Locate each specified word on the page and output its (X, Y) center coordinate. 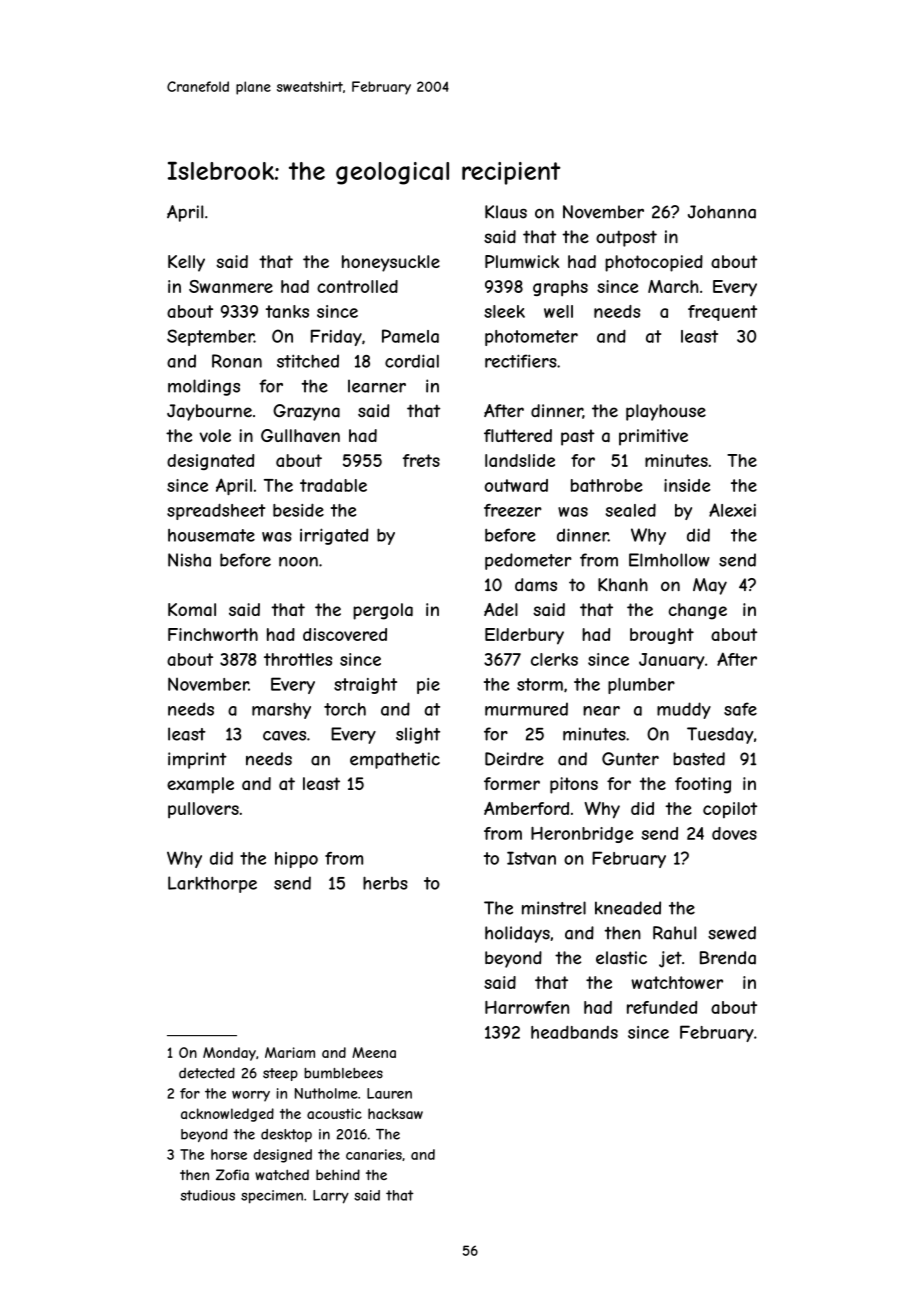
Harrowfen (527, 1007)
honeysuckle (391, 263)
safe (740, 709)
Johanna (722, 212)
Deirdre (514, 759)
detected (207, 1073)
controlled (357, 286)
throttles (298, 659)
